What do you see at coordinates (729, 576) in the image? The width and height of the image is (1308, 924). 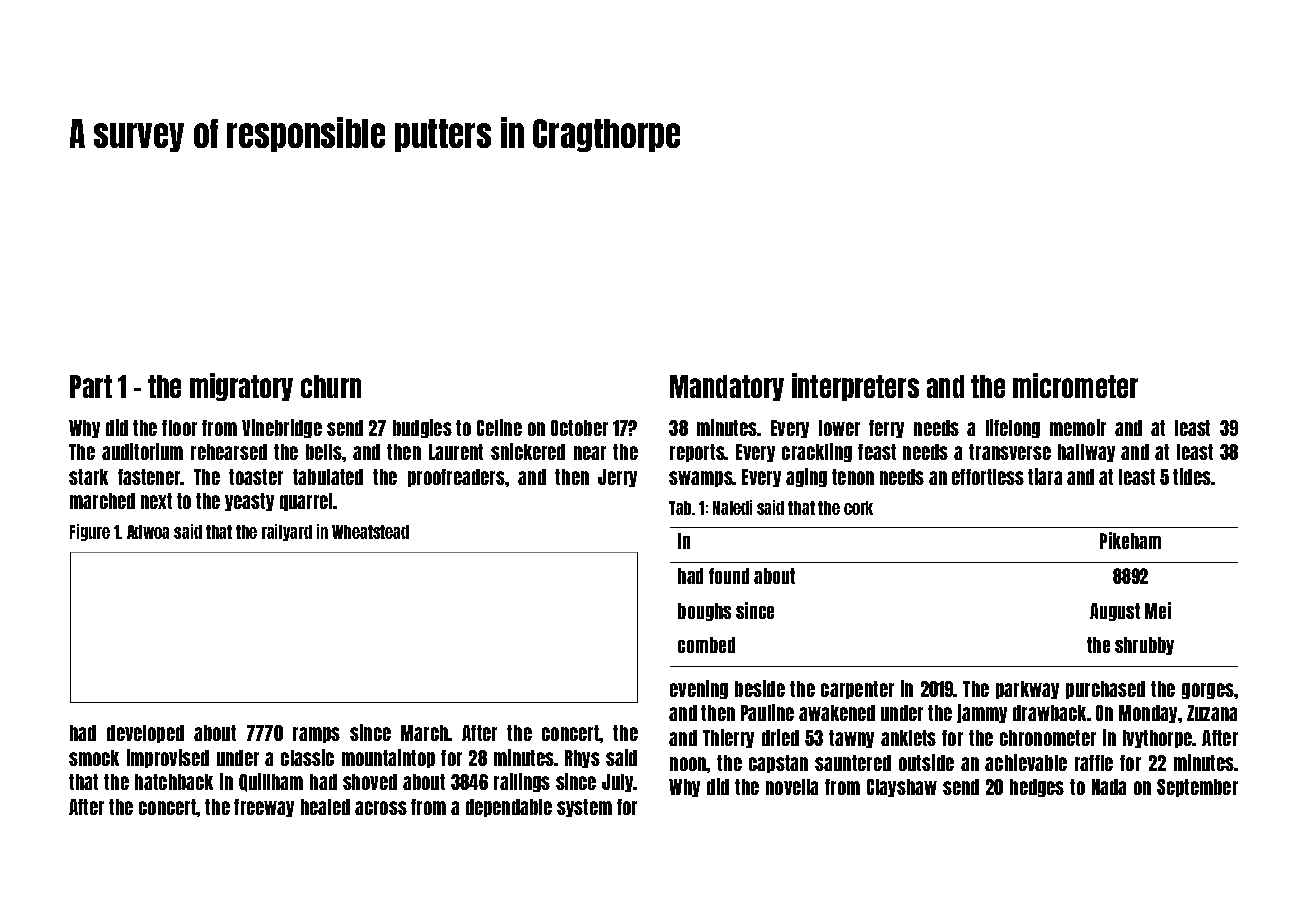 I see `found` at bounding box center [729, 576].
